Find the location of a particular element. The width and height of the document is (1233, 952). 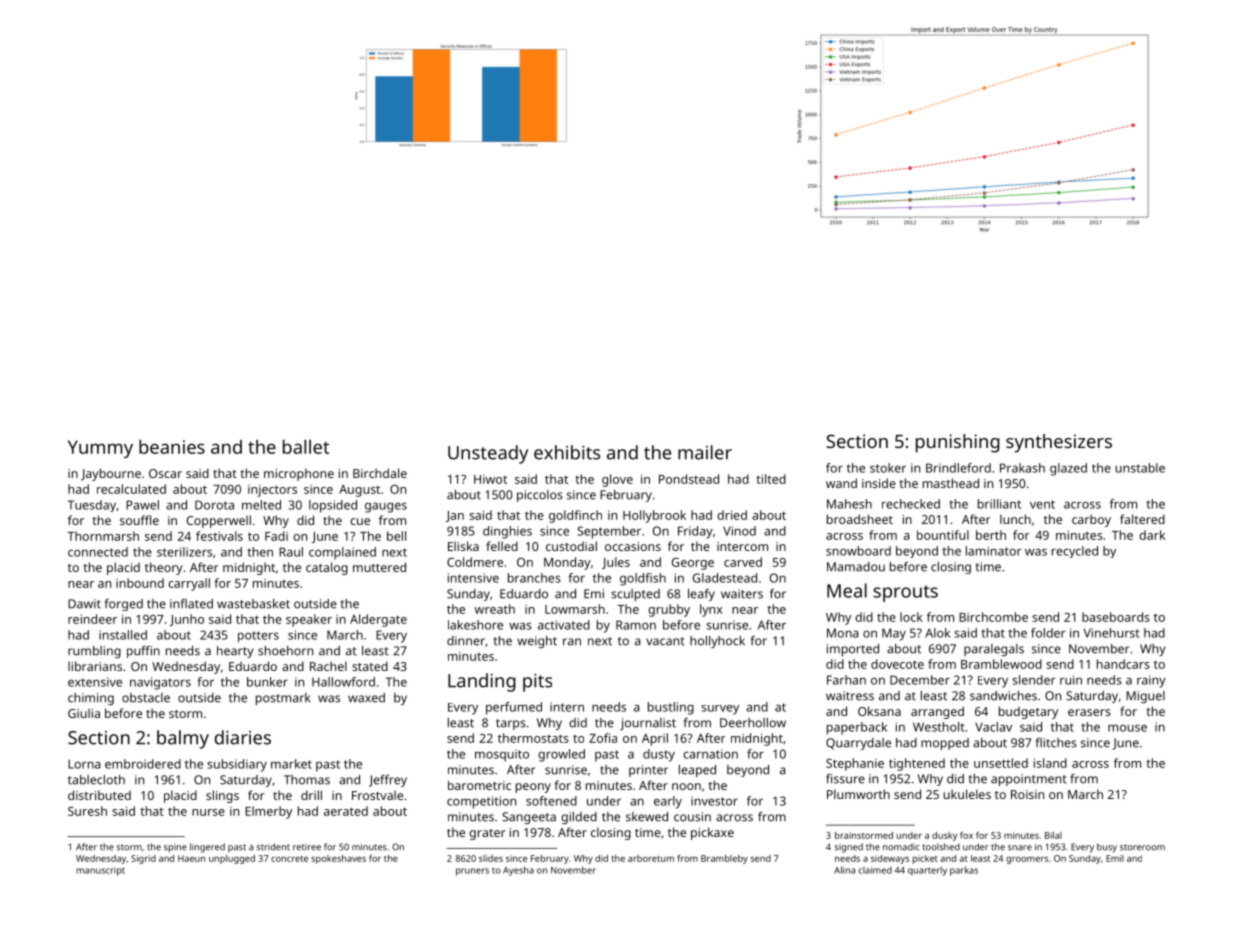

berth is located at coordinates (991, 535).
